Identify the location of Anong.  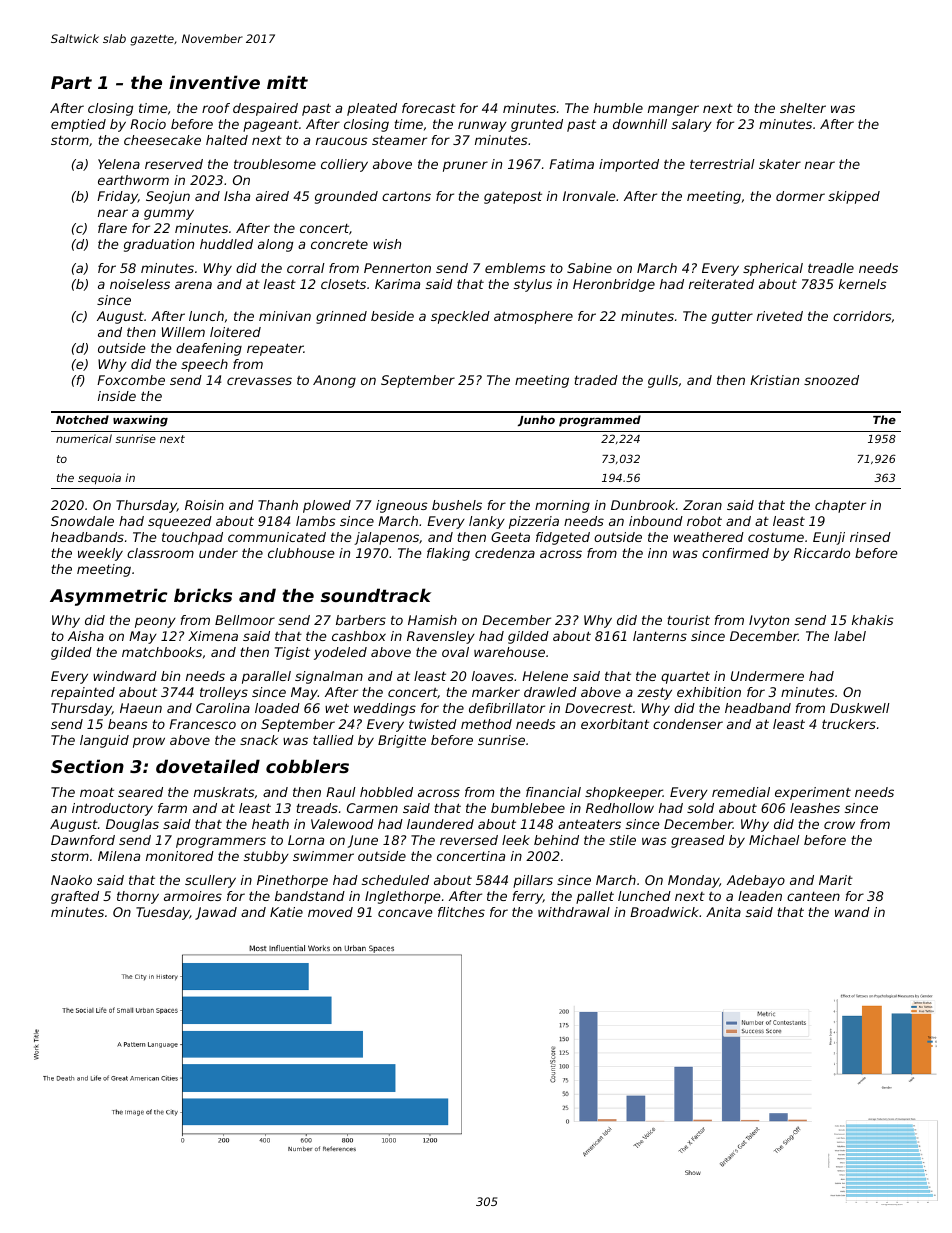
(334, 381).
